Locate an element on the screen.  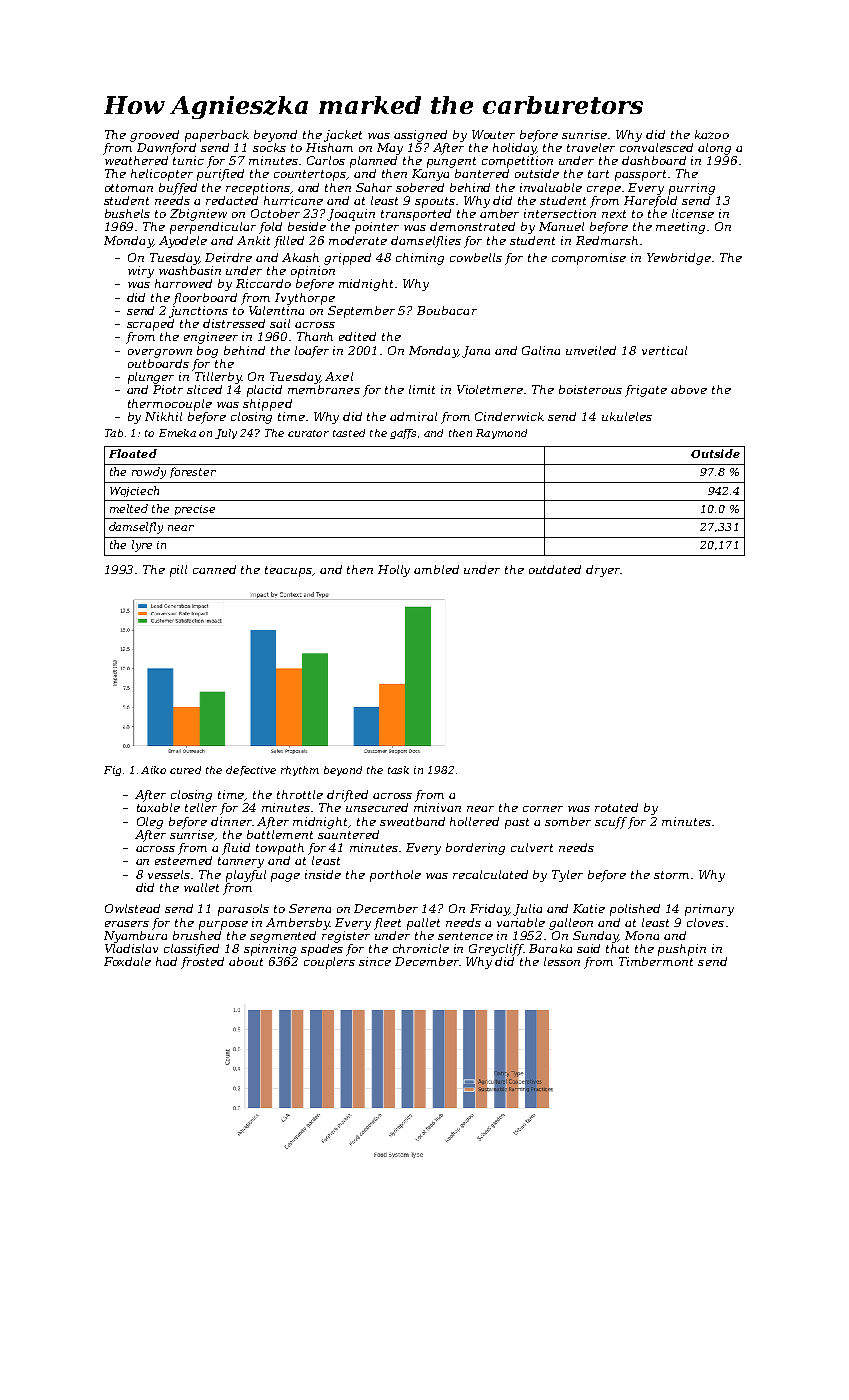
paperback is located at coordinates (217, 136).
